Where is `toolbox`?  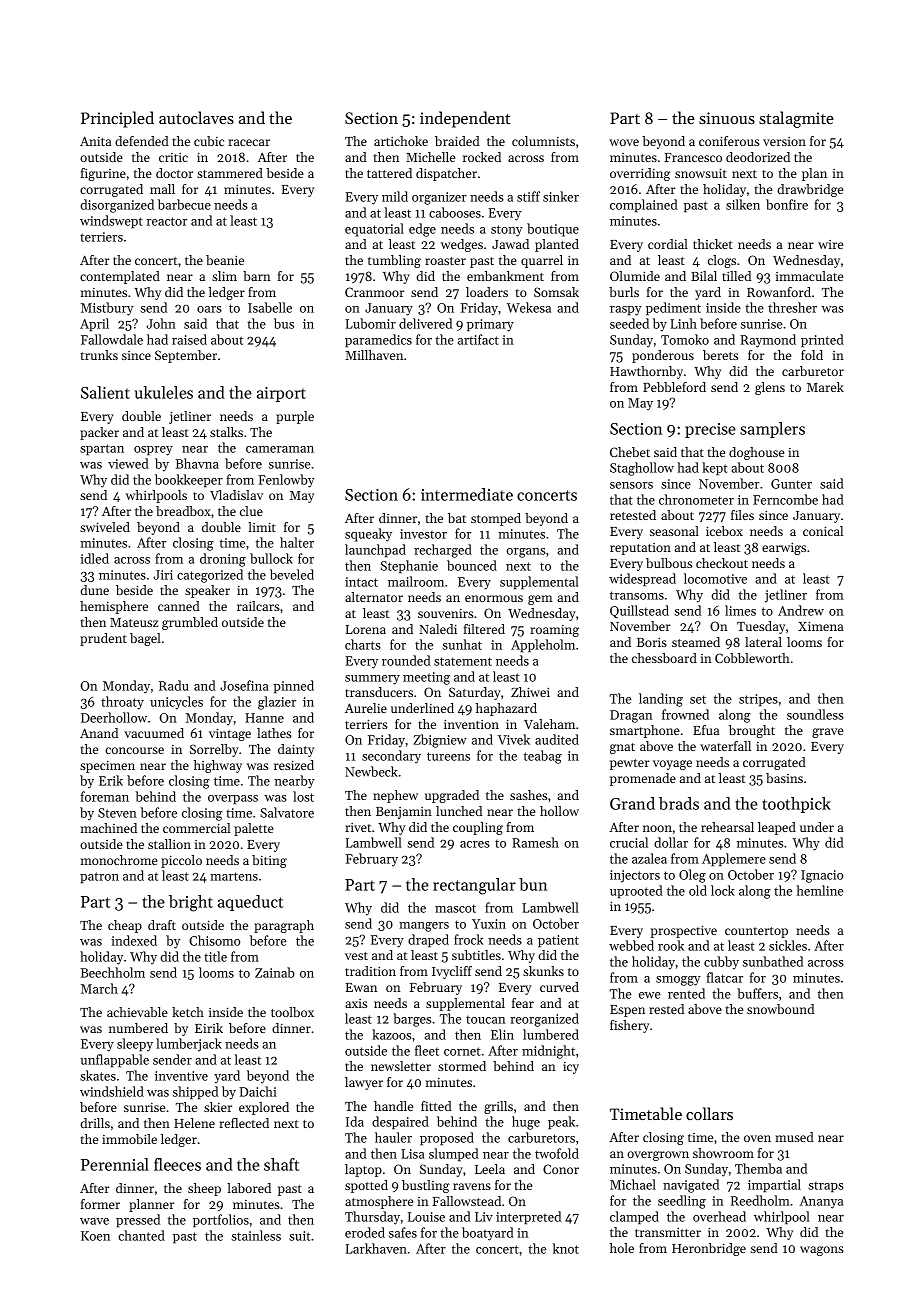
toolbox is located at coordinates (292, 1012).
